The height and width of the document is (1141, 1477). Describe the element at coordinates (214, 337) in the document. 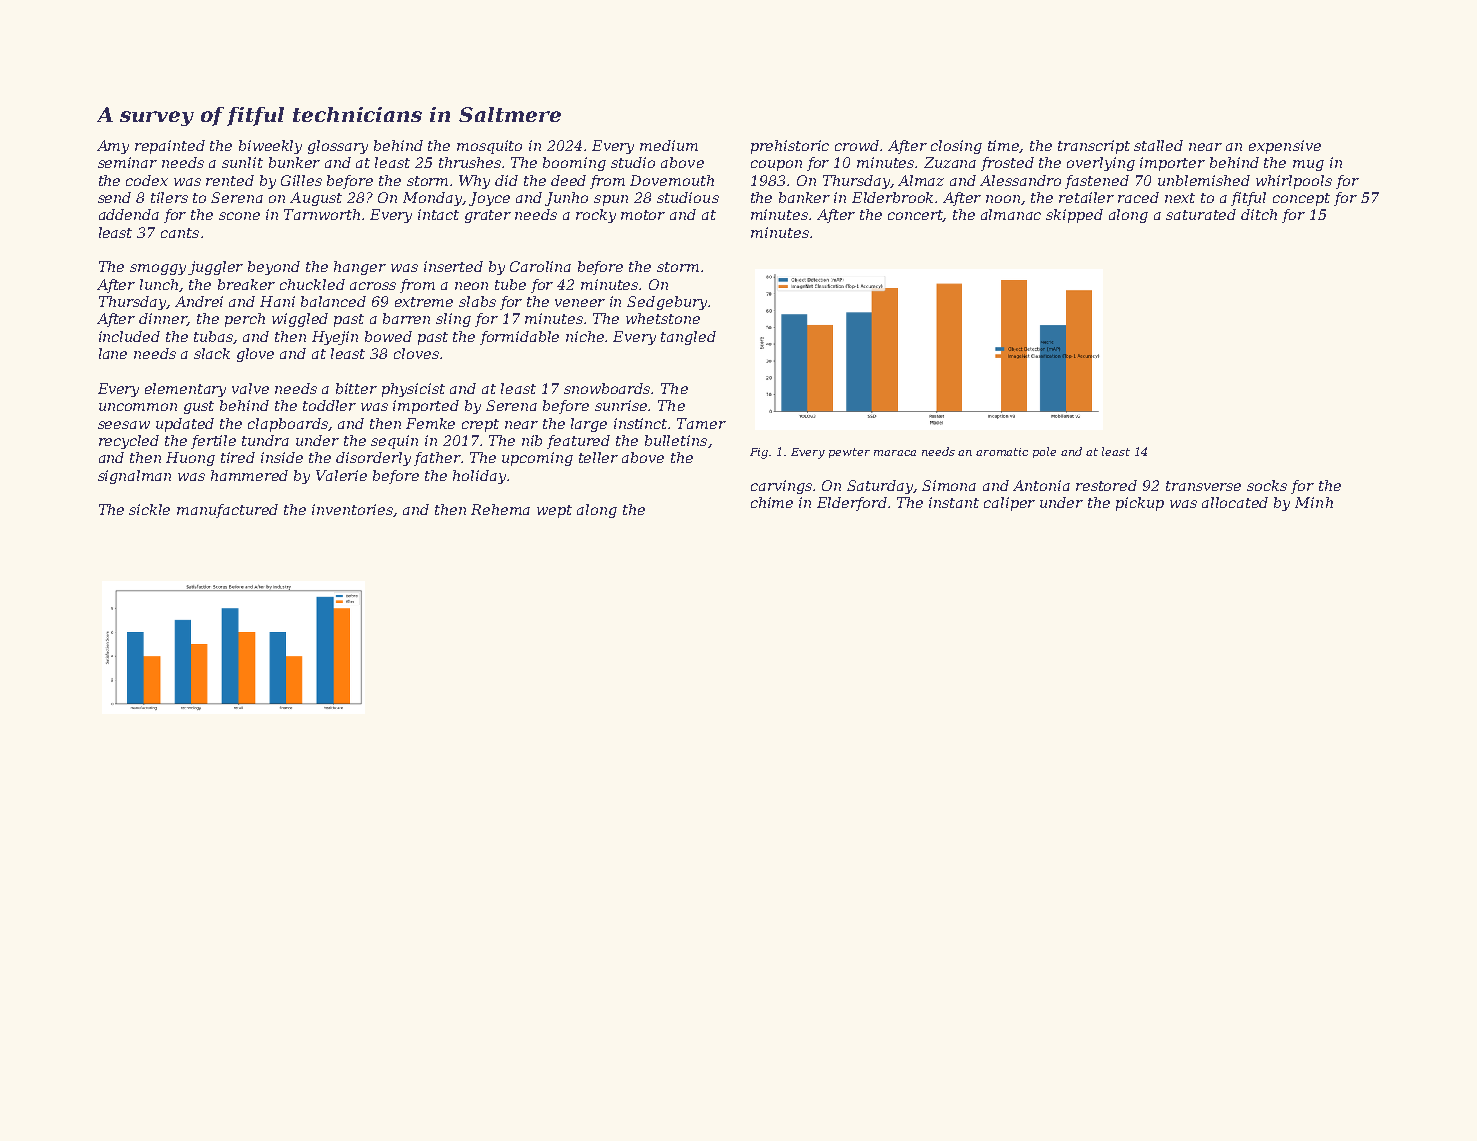

I see `tubas` at that location.
